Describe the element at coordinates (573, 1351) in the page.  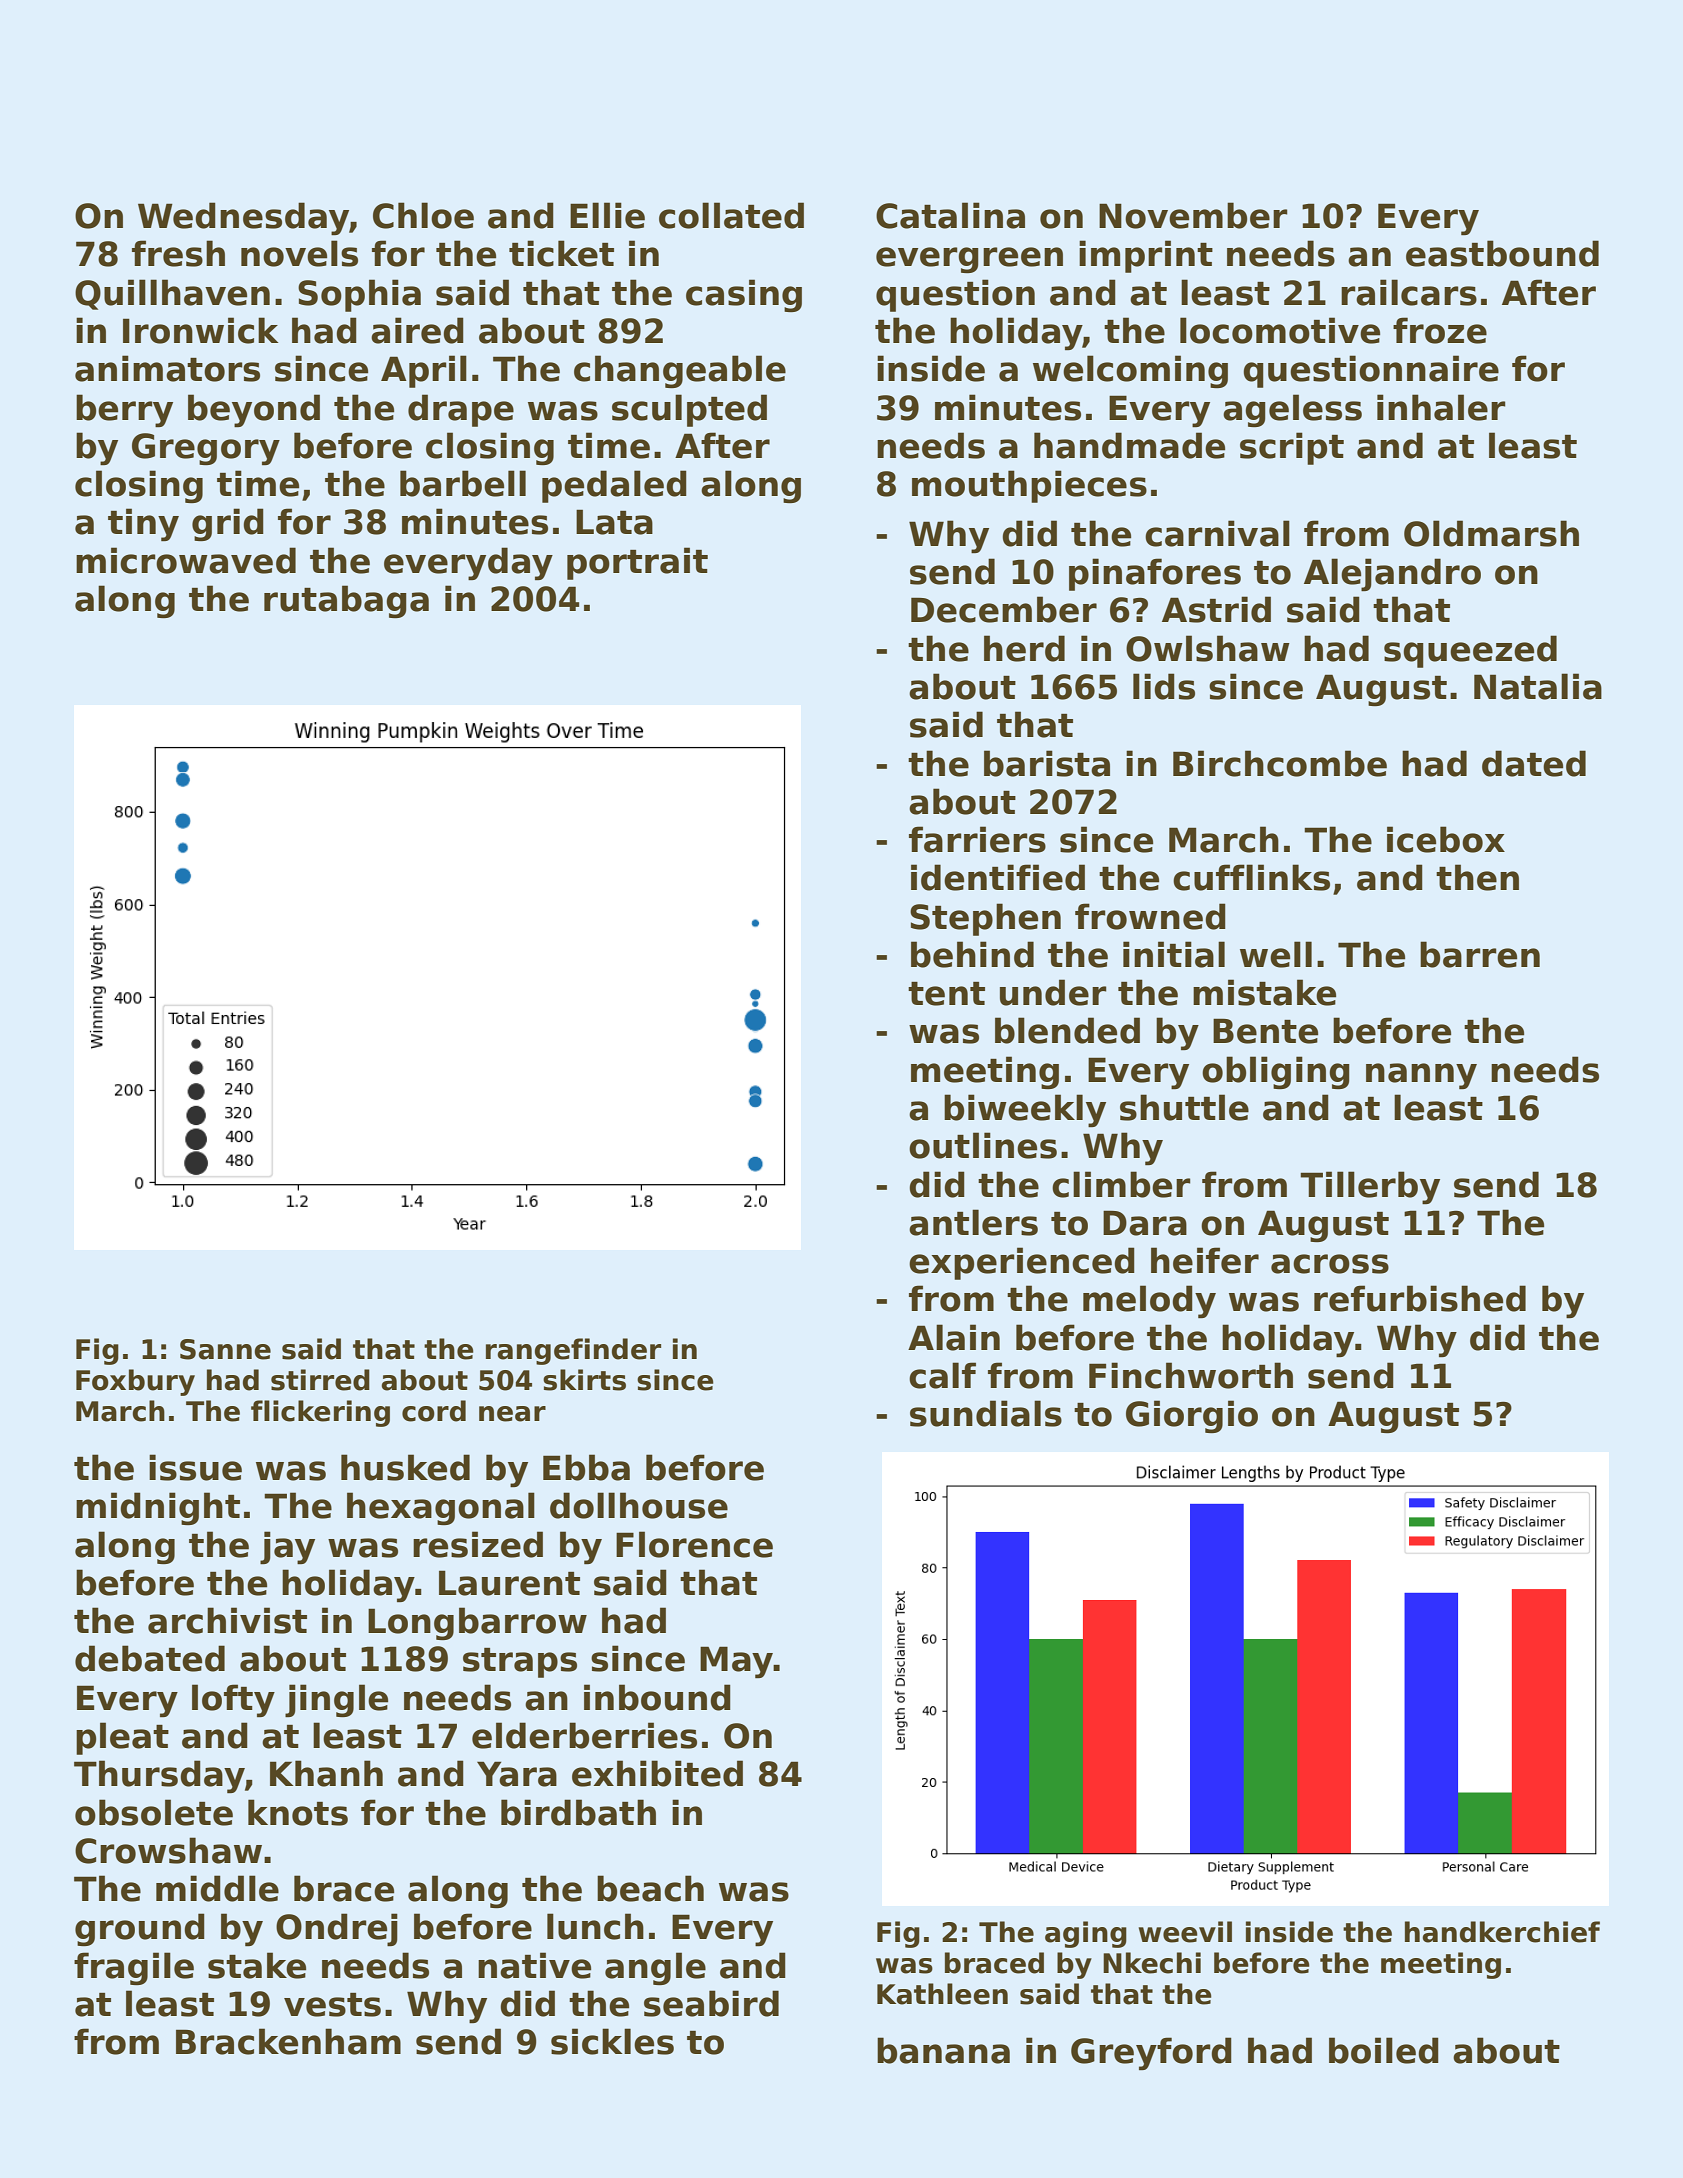
I see `rangefinder` at that location.
